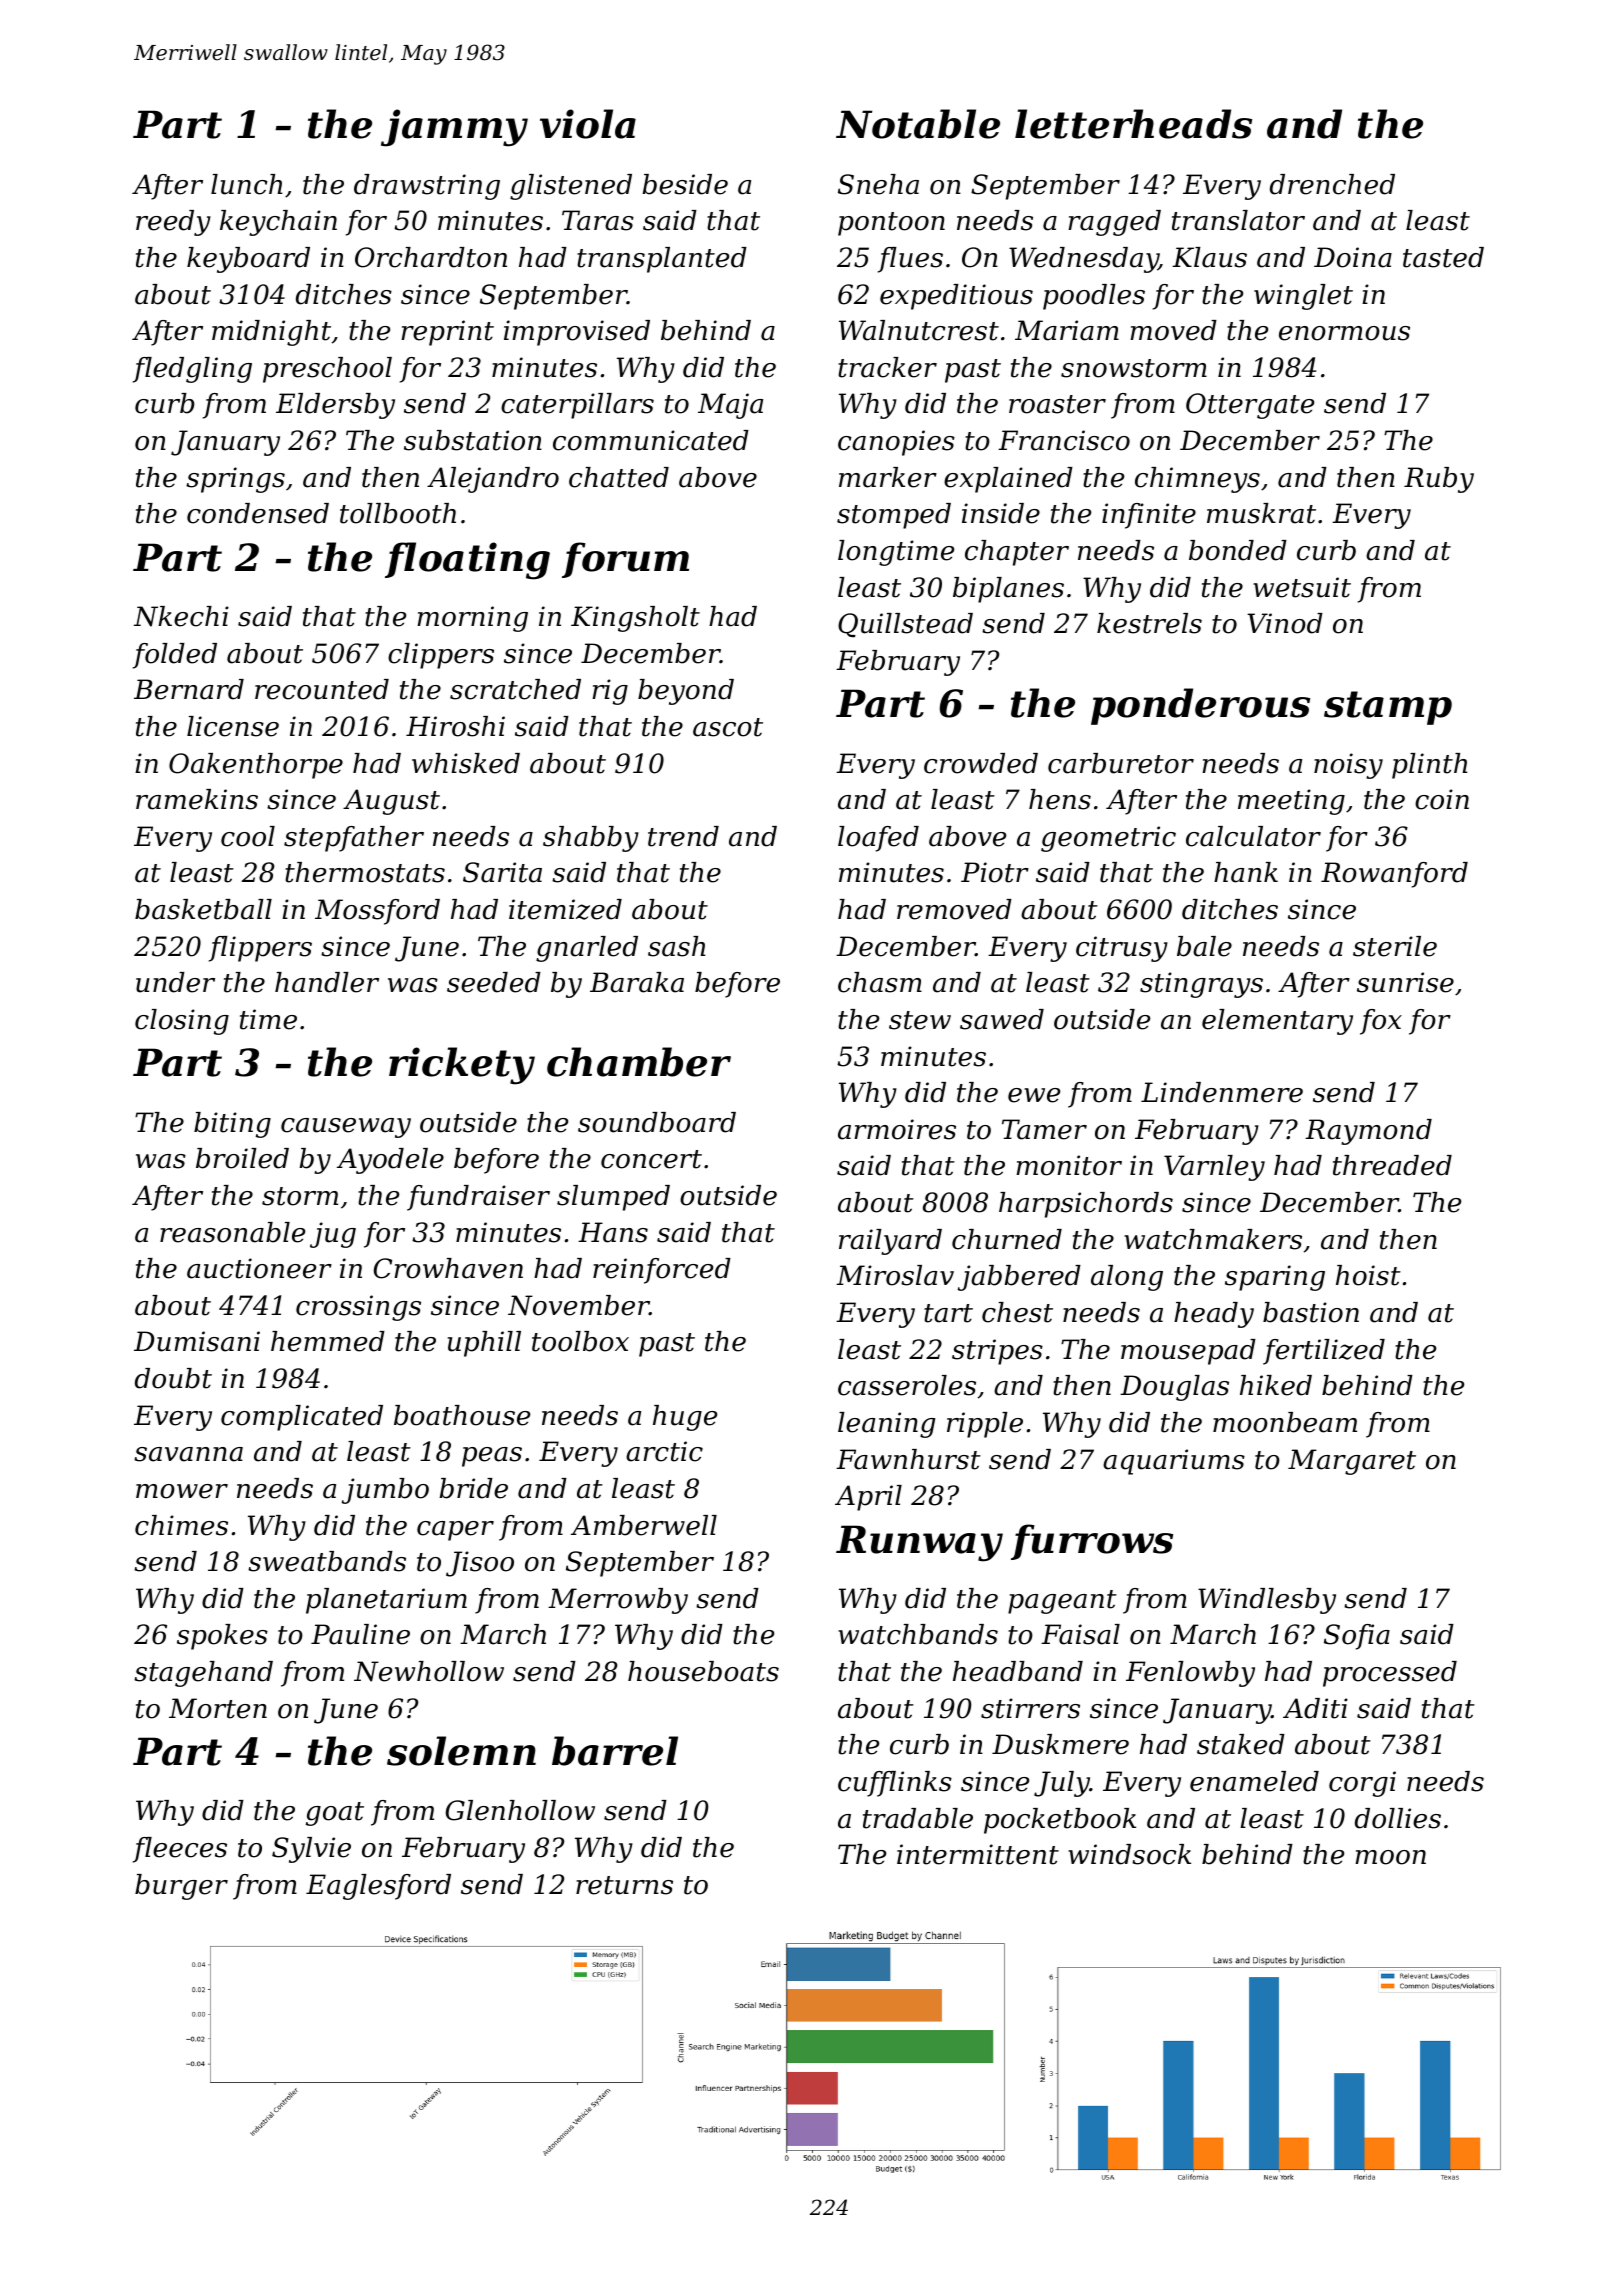 The height and width of the screenshot is (2292, 1620). Describe the element at coordinates (905, 625) in the screenshot. I see `Quillstead` at that location.
